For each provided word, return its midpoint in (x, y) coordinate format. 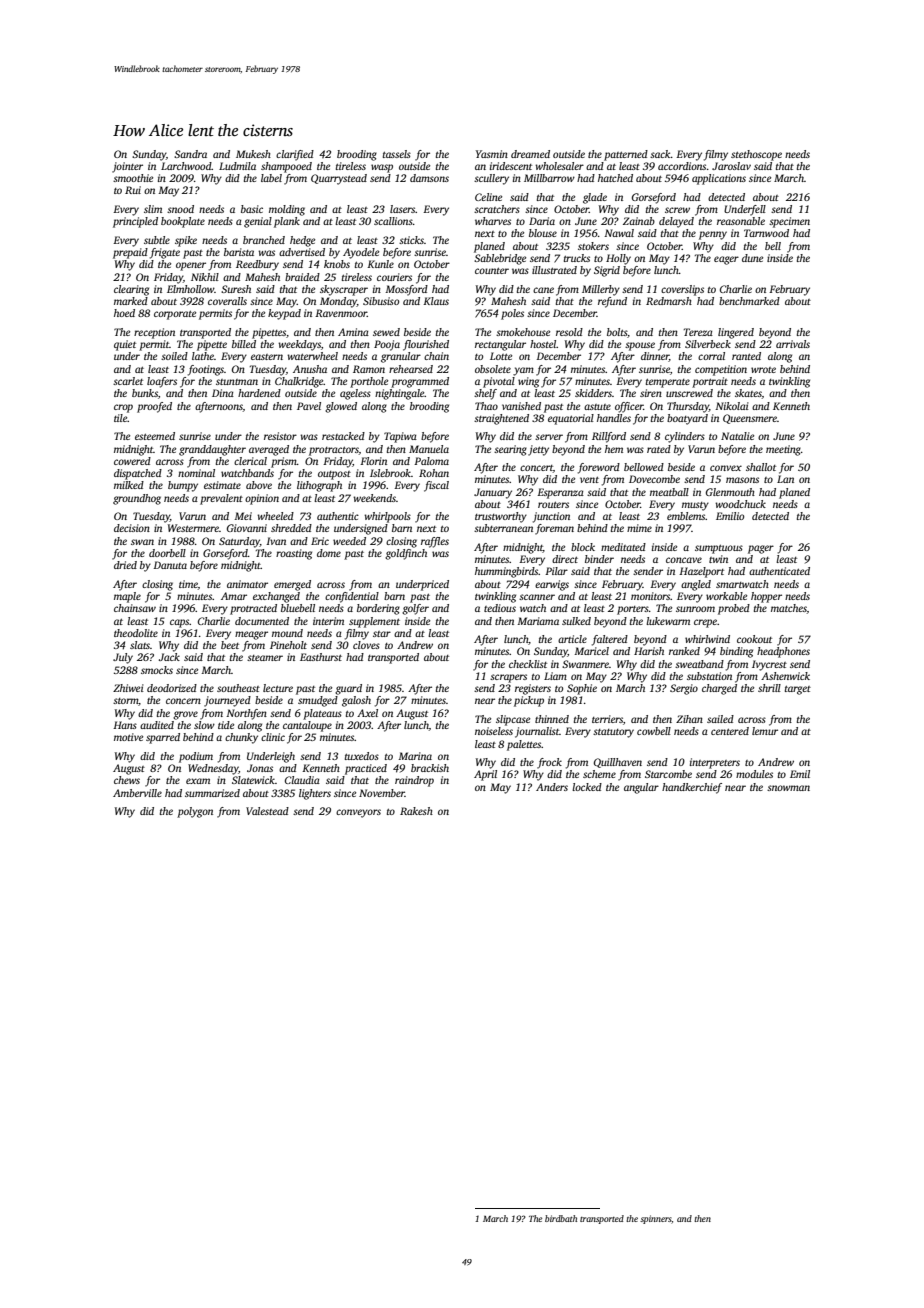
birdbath (561, 1218)
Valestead (267, 811)
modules (754, 774)
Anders (552, 787)
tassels (397, 154)
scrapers (508, 678)
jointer (127, 167)
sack (660, 154)
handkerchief (692, 788)
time (188, 585)
